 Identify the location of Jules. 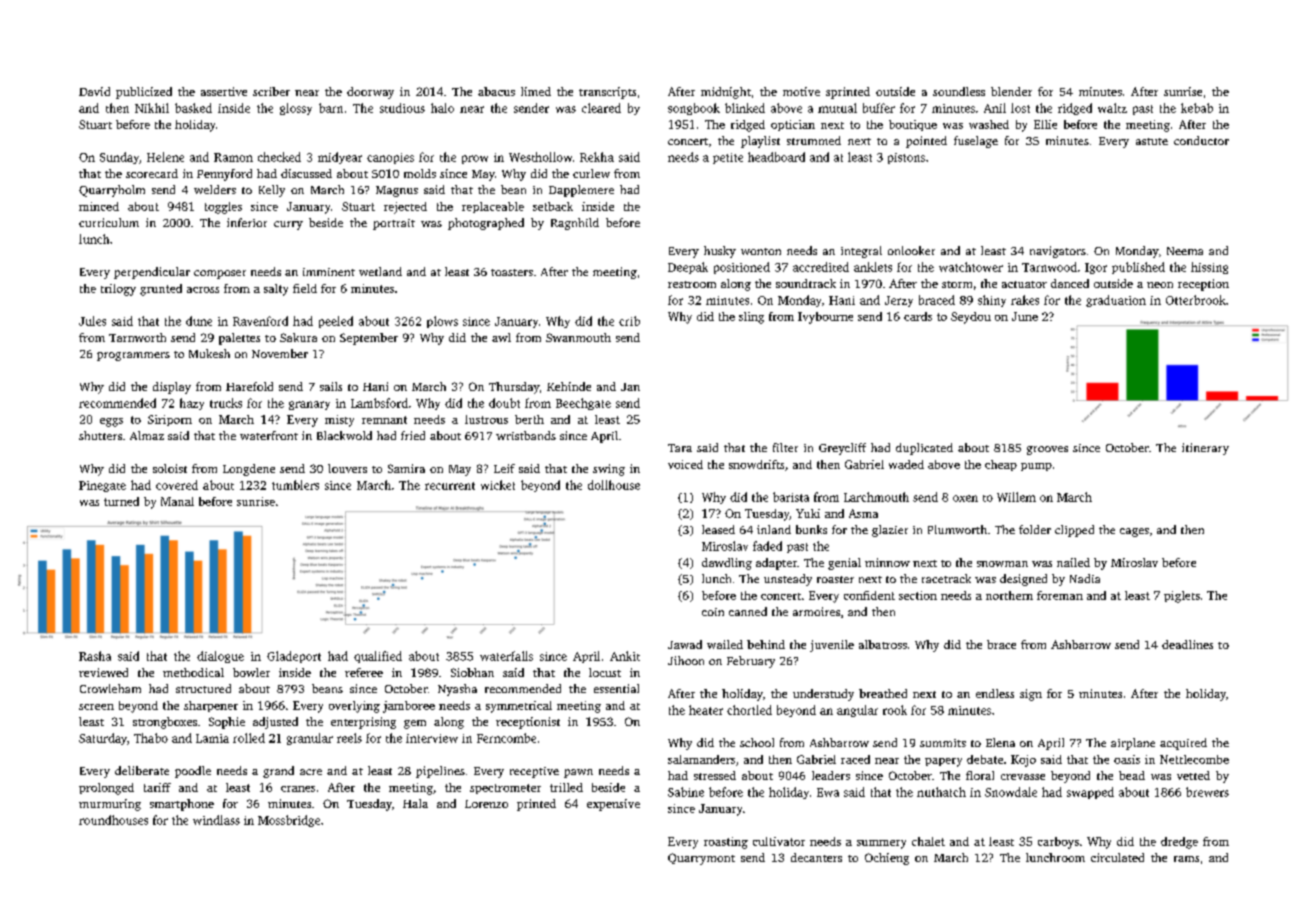
(92, 321).
